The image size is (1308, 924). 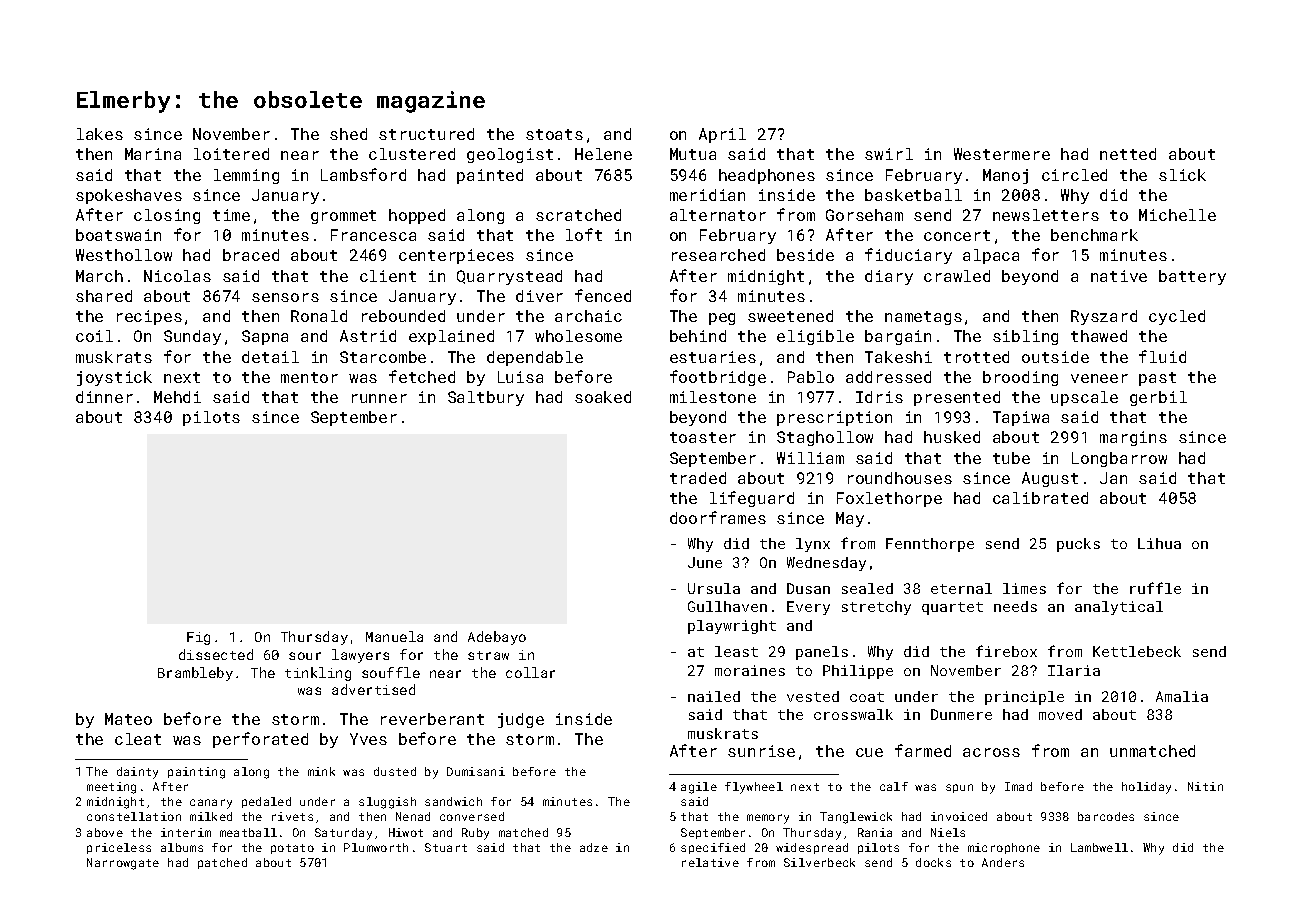 I want to click on Silverbeck, so click(x=819, y=862).
